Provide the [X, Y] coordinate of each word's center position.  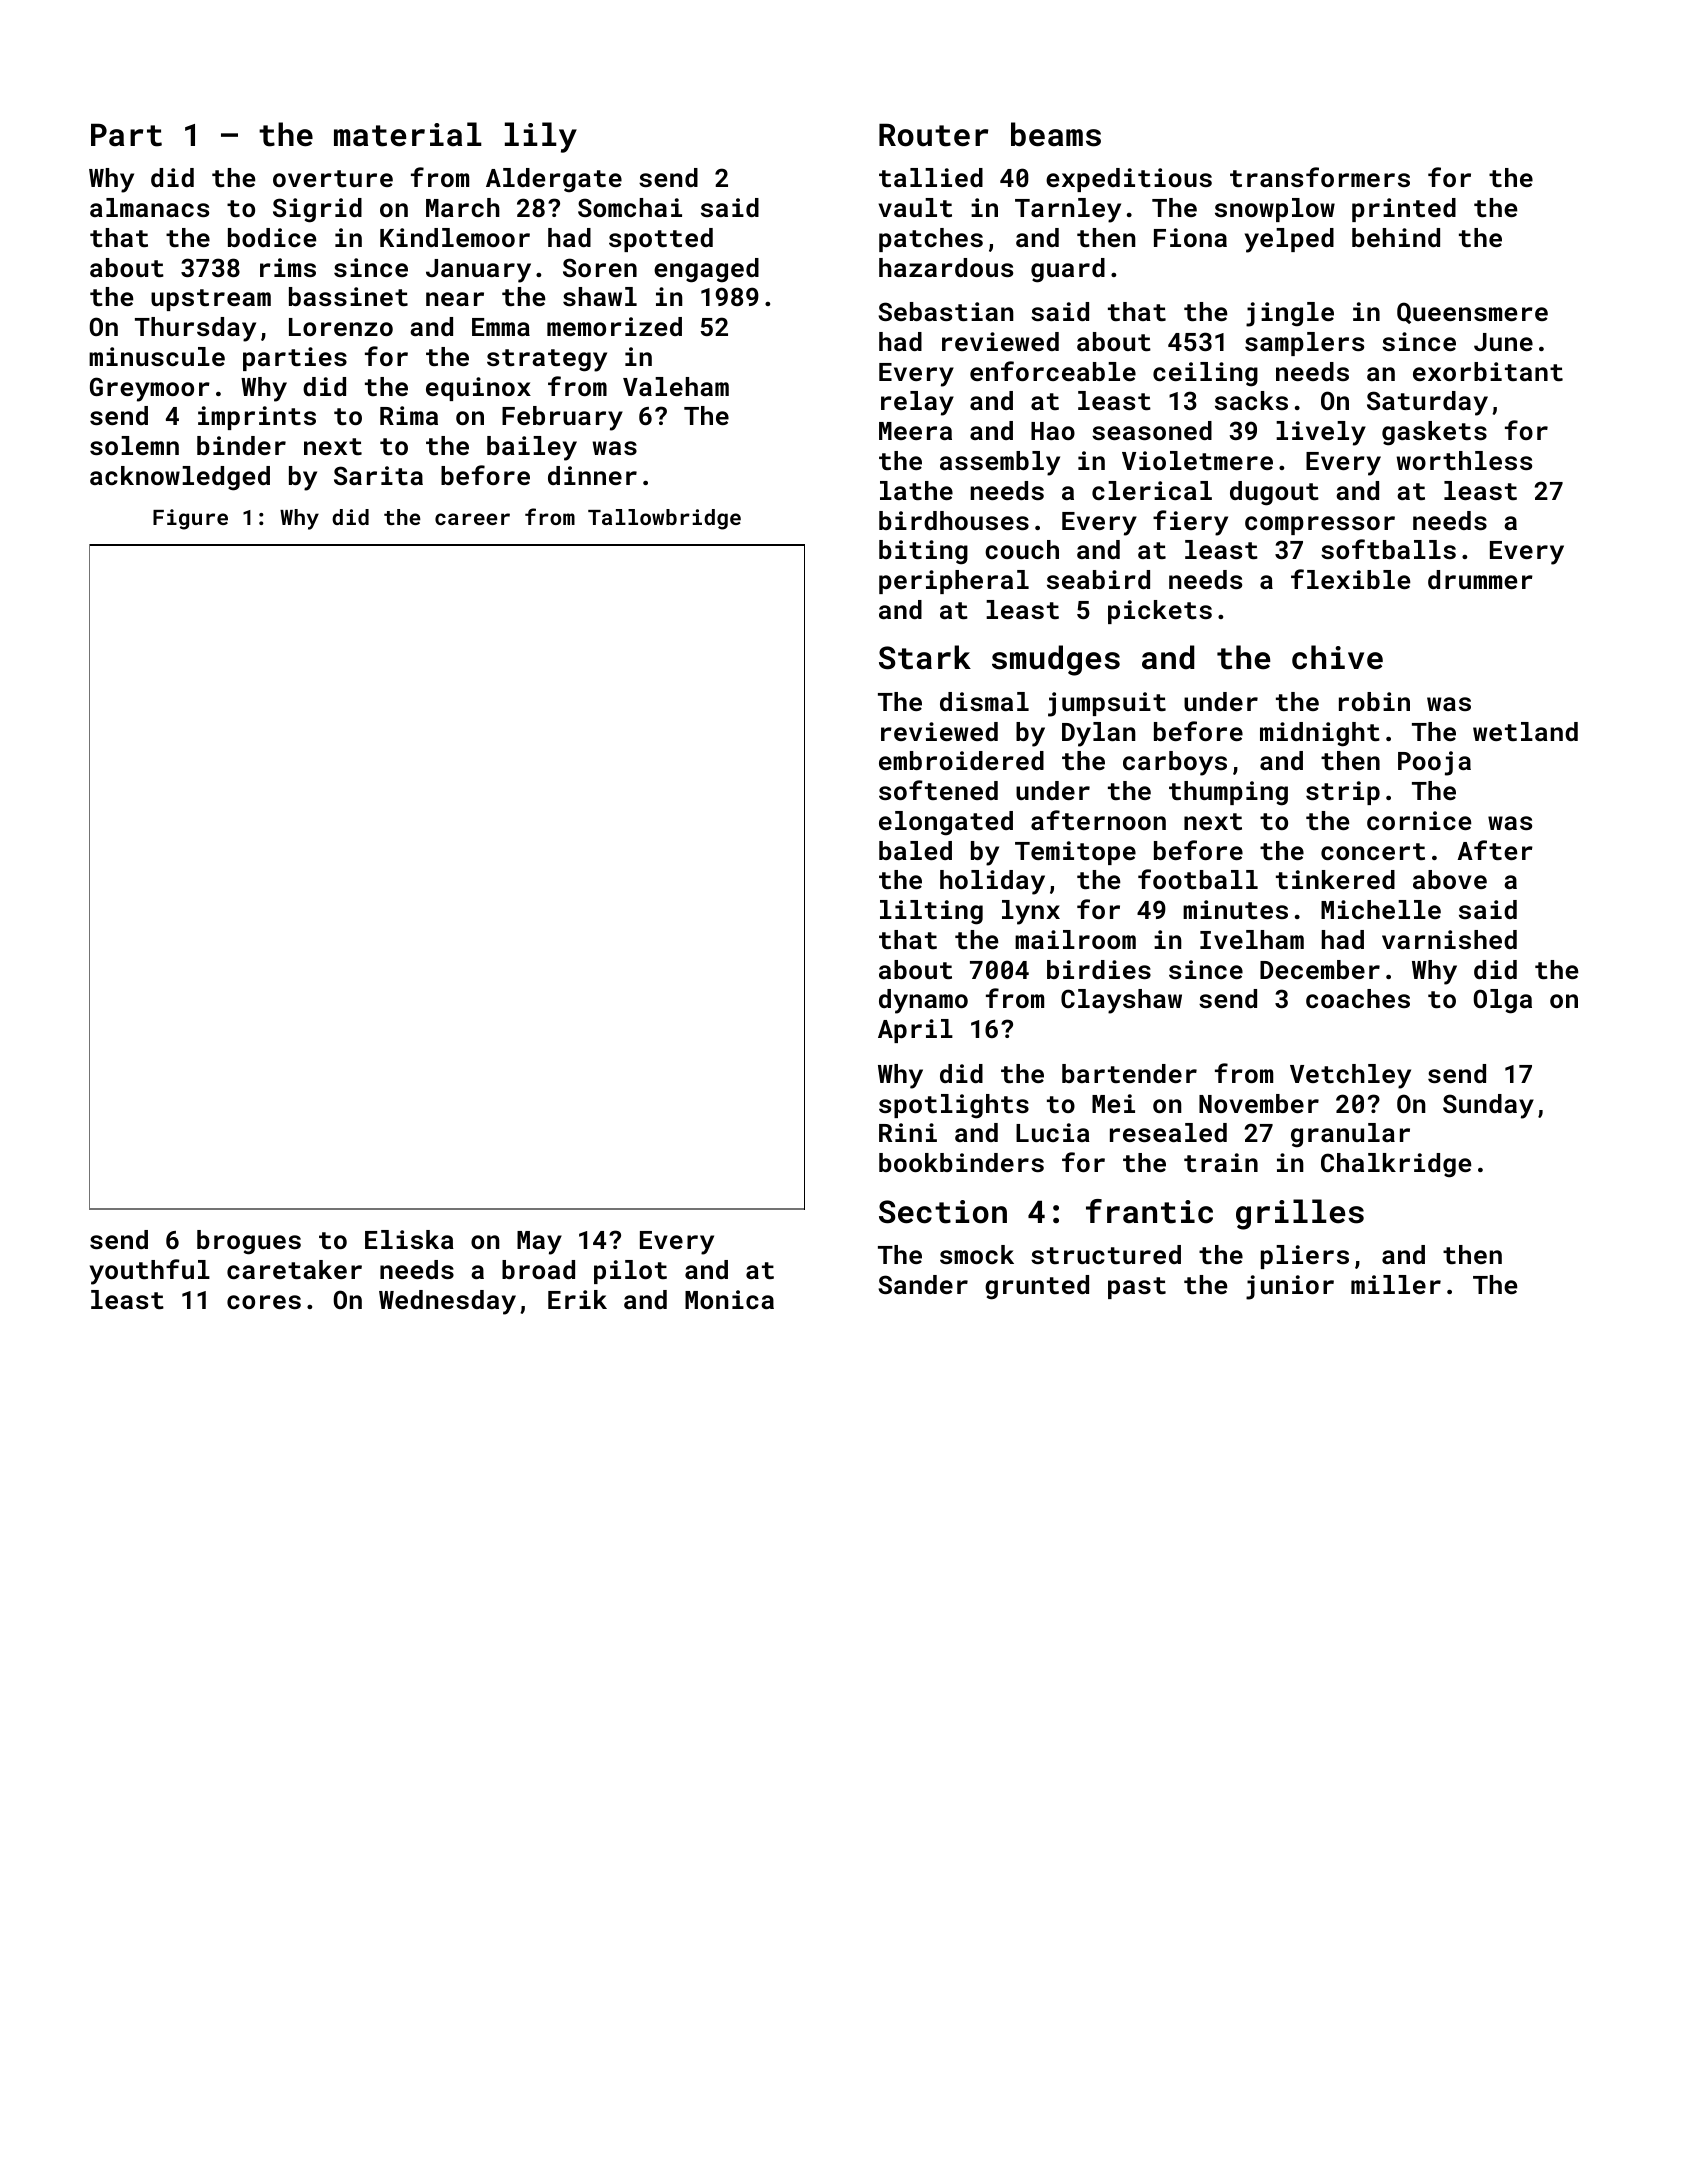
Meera [915, 431]
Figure [190, 519]
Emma [501, 327]
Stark [925, 657]
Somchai [630, 207]
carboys [1175, 763]
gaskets [1434, 433]
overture [333, 178]
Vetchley [1350, 1076]
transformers [1320, 177]
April [915, 1031]
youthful [150, 1272]
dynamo [923, 1001]
